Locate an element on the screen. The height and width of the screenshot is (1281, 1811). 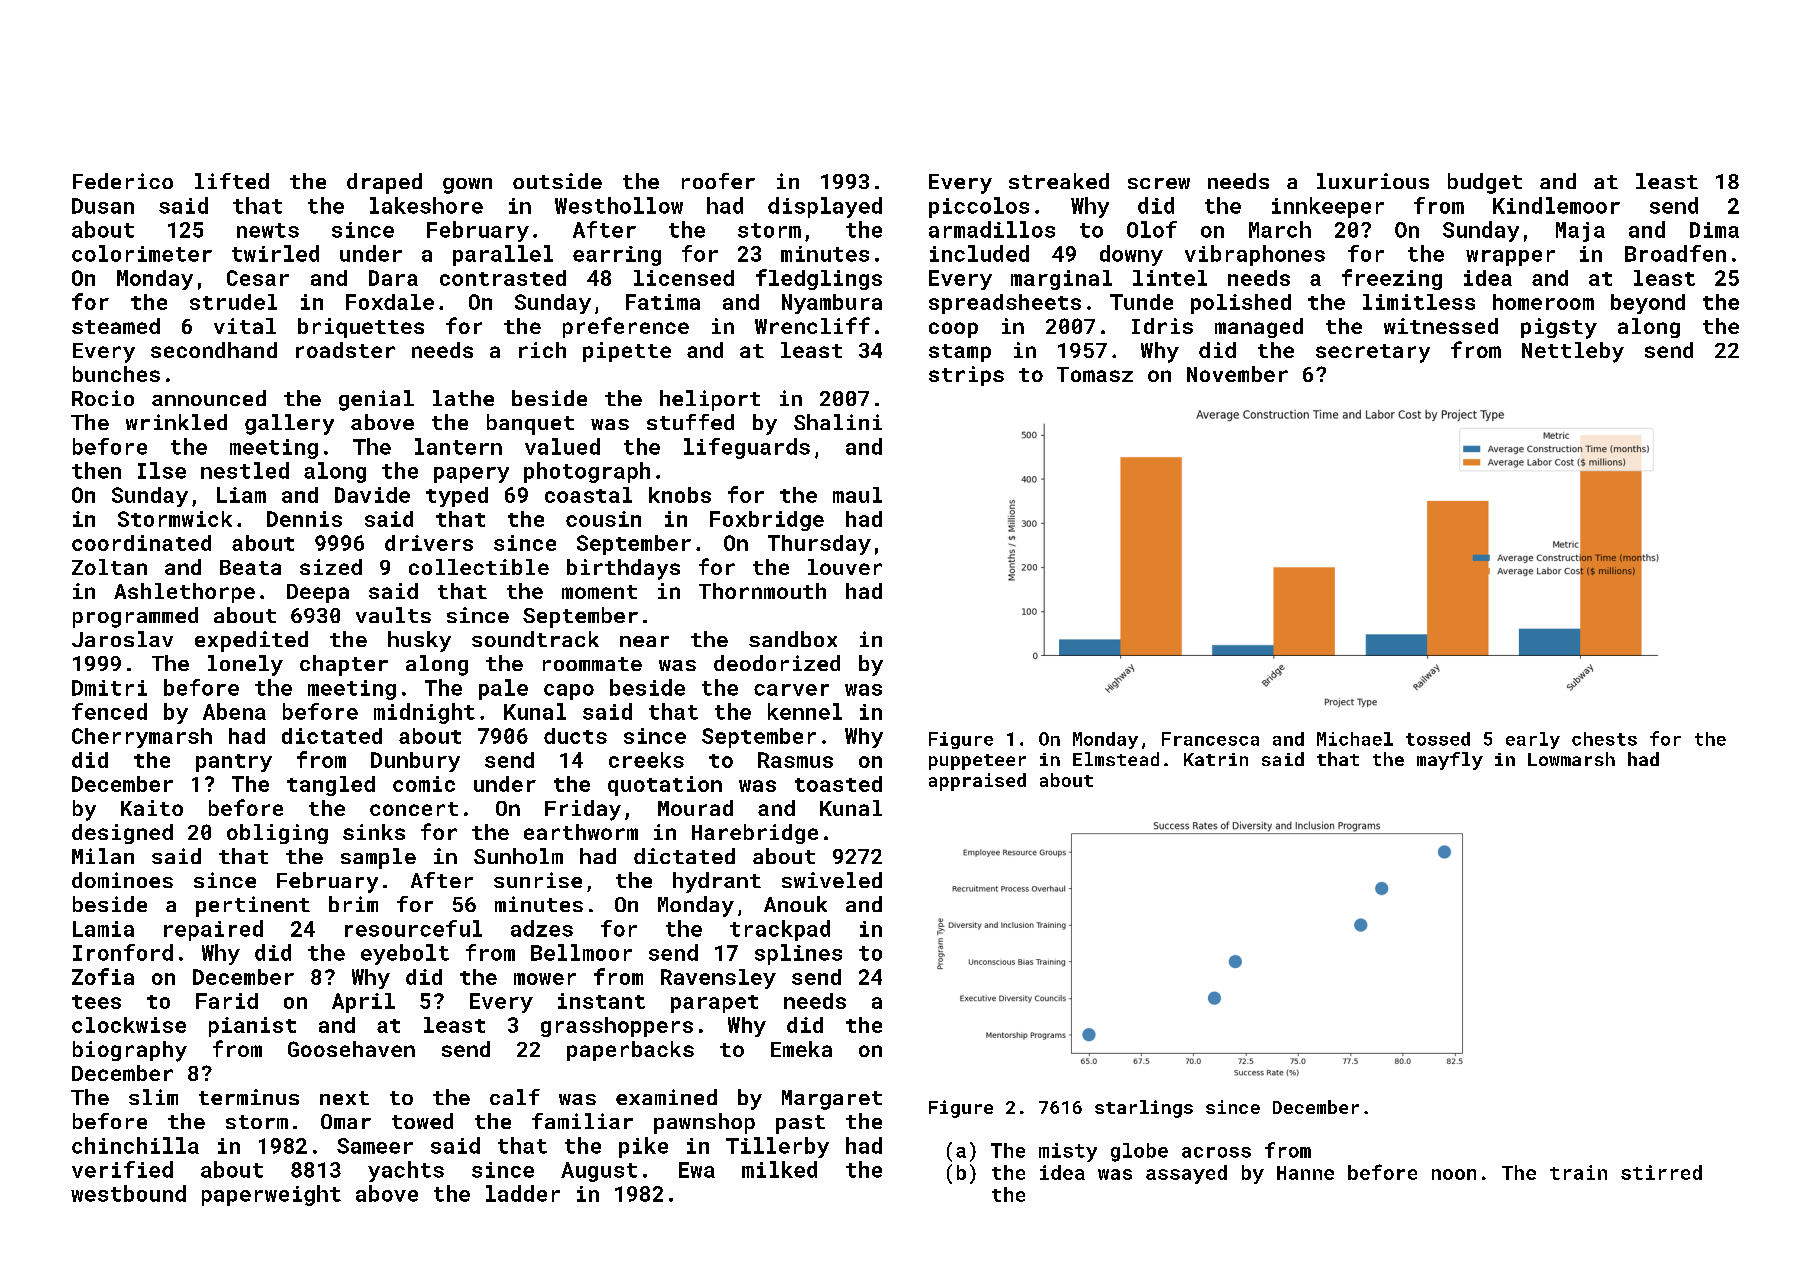
lifted is located at coordinates (232, 181).
